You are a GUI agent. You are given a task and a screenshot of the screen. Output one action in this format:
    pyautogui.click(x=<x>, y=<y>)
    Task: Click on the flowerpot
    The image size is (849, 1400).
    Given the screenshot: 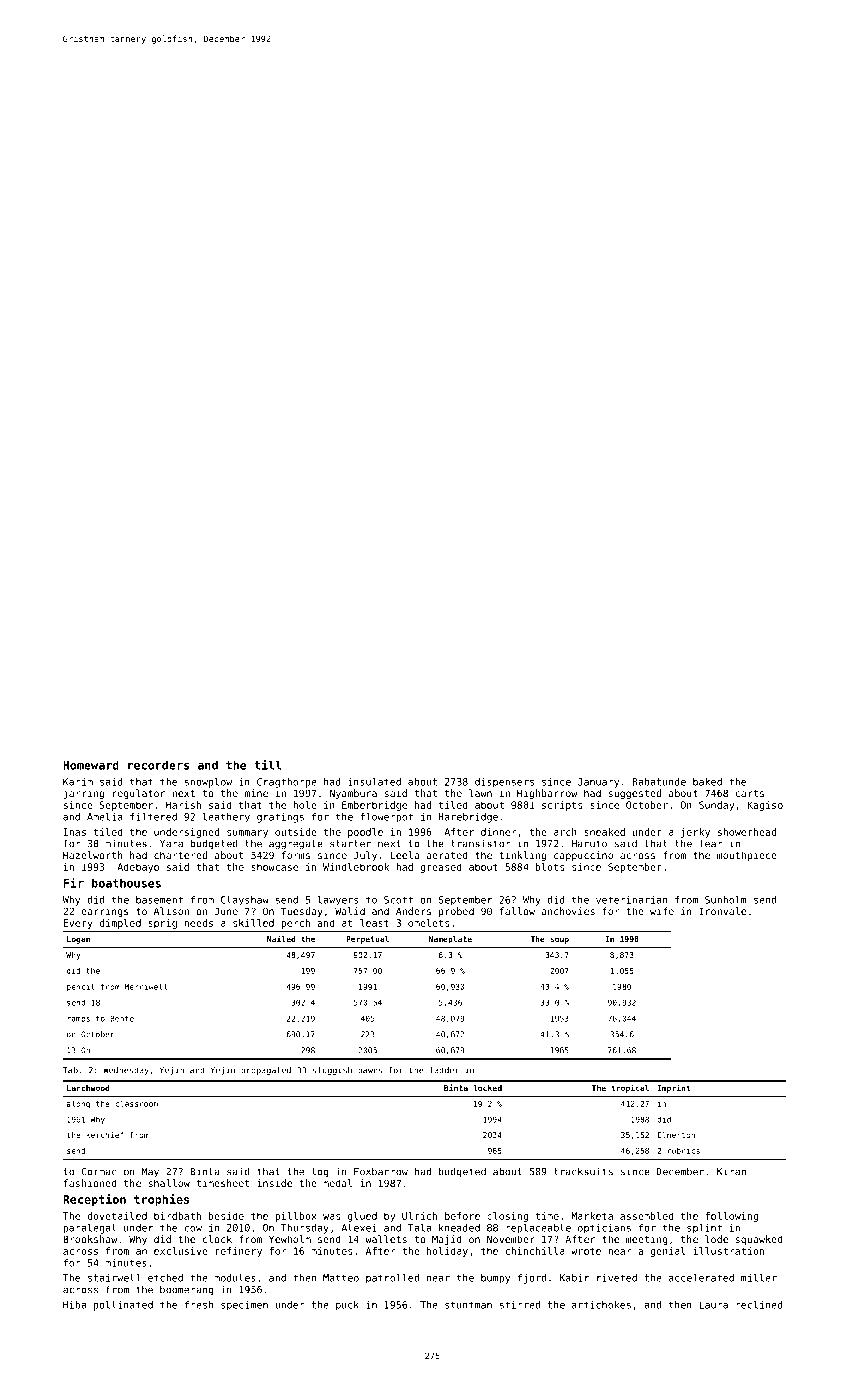 What is the action you would take?
    pyautogui.click(x=386, y=818)
